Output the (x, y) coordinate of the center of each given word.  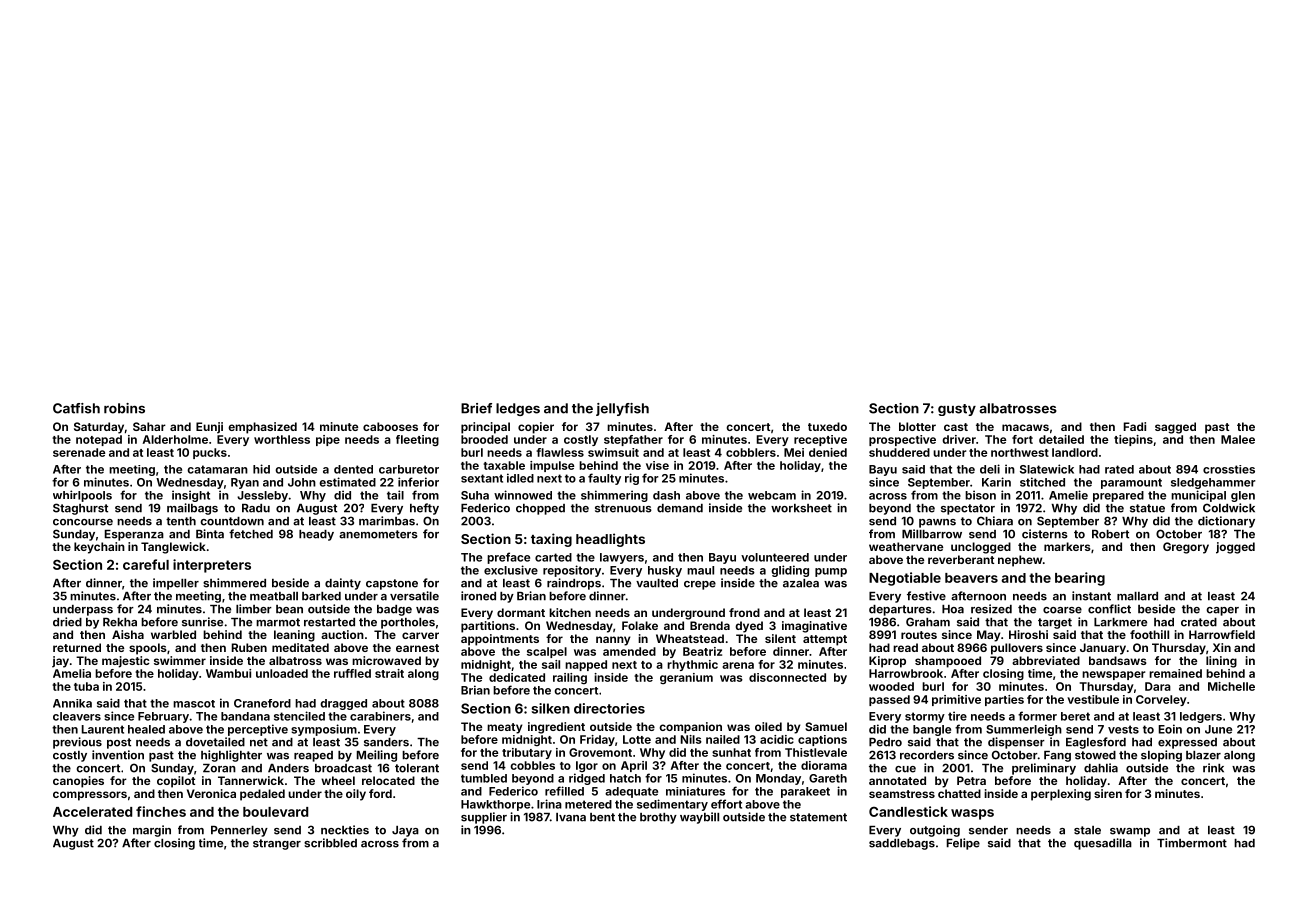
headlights (610, 540)
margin (152, 831)
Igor (587, 766)
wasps (972, 814)
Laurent (103, 729)
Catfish (76, 408)
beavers (971, 578)
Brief (476, 408)
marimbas (387, 521)
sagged (1175, 428)
